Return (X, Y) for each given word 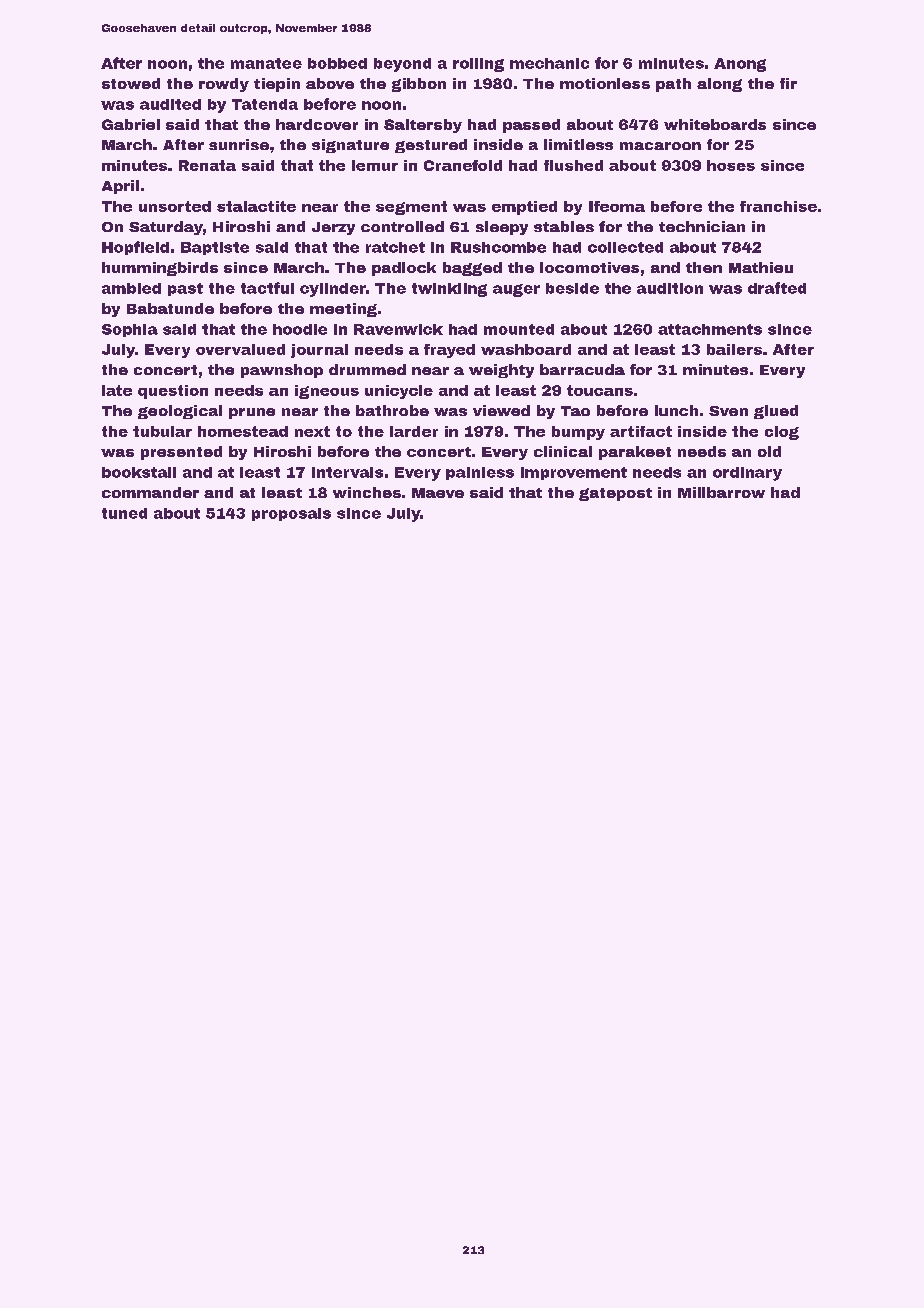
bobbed (337, 63)
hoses (731, 165)
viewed (501, 410)
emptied (524, 208)
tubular (162, 431)
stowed (131, 83)
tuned (124, 513)
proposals (291, 514)
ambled (131, 288)
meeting (343, 310)
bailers (734, 349)
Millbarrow (721, 492)
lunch (676, 410)
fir (788, 83)
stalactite (256, 206)
